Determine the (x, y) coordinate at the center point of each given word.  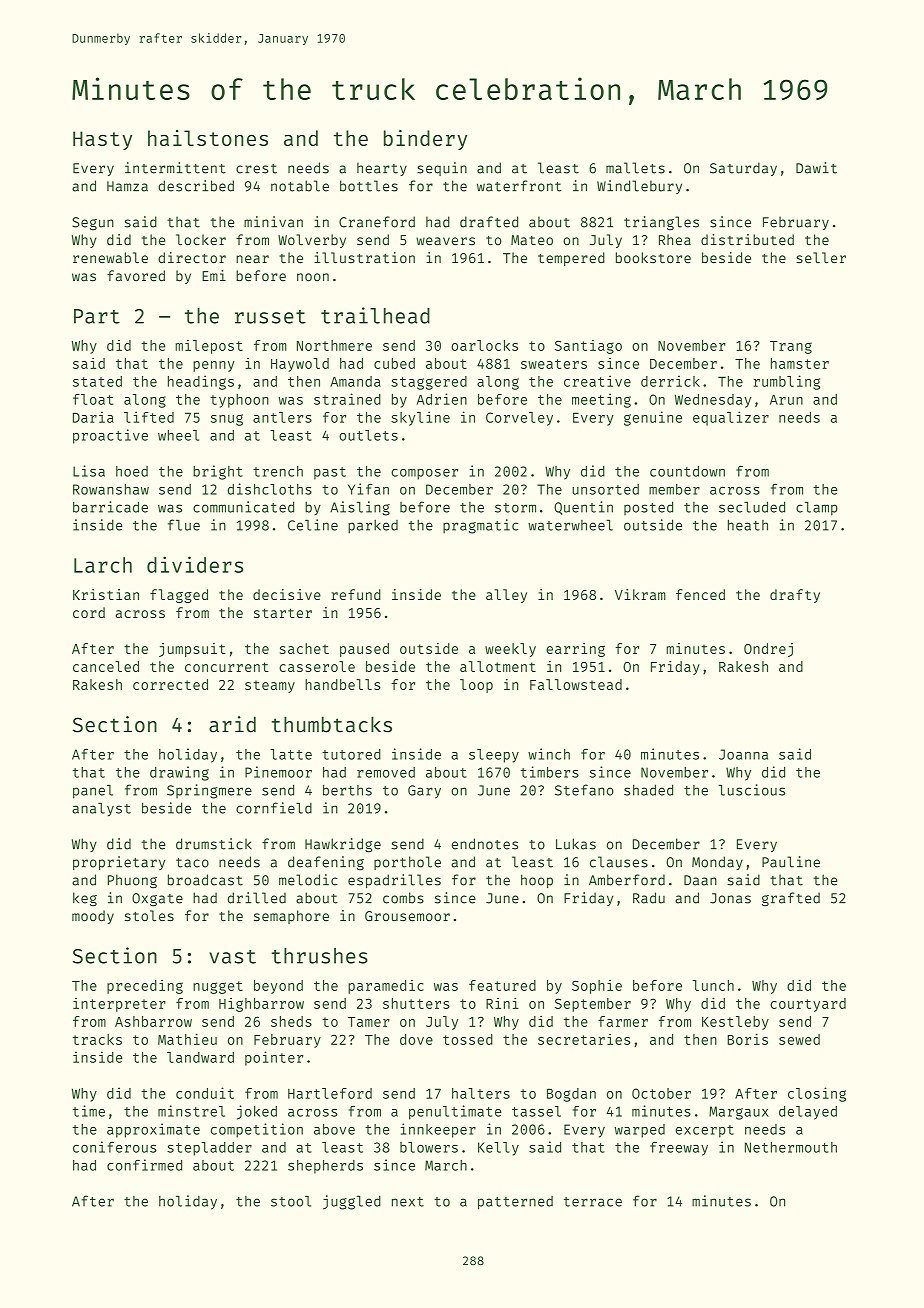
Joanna (743, 754)
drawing (179, 773)
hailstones (208, 138)
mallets (635, 168)
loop (476, 686)
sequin (442, 169)
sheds (291, 1021)
